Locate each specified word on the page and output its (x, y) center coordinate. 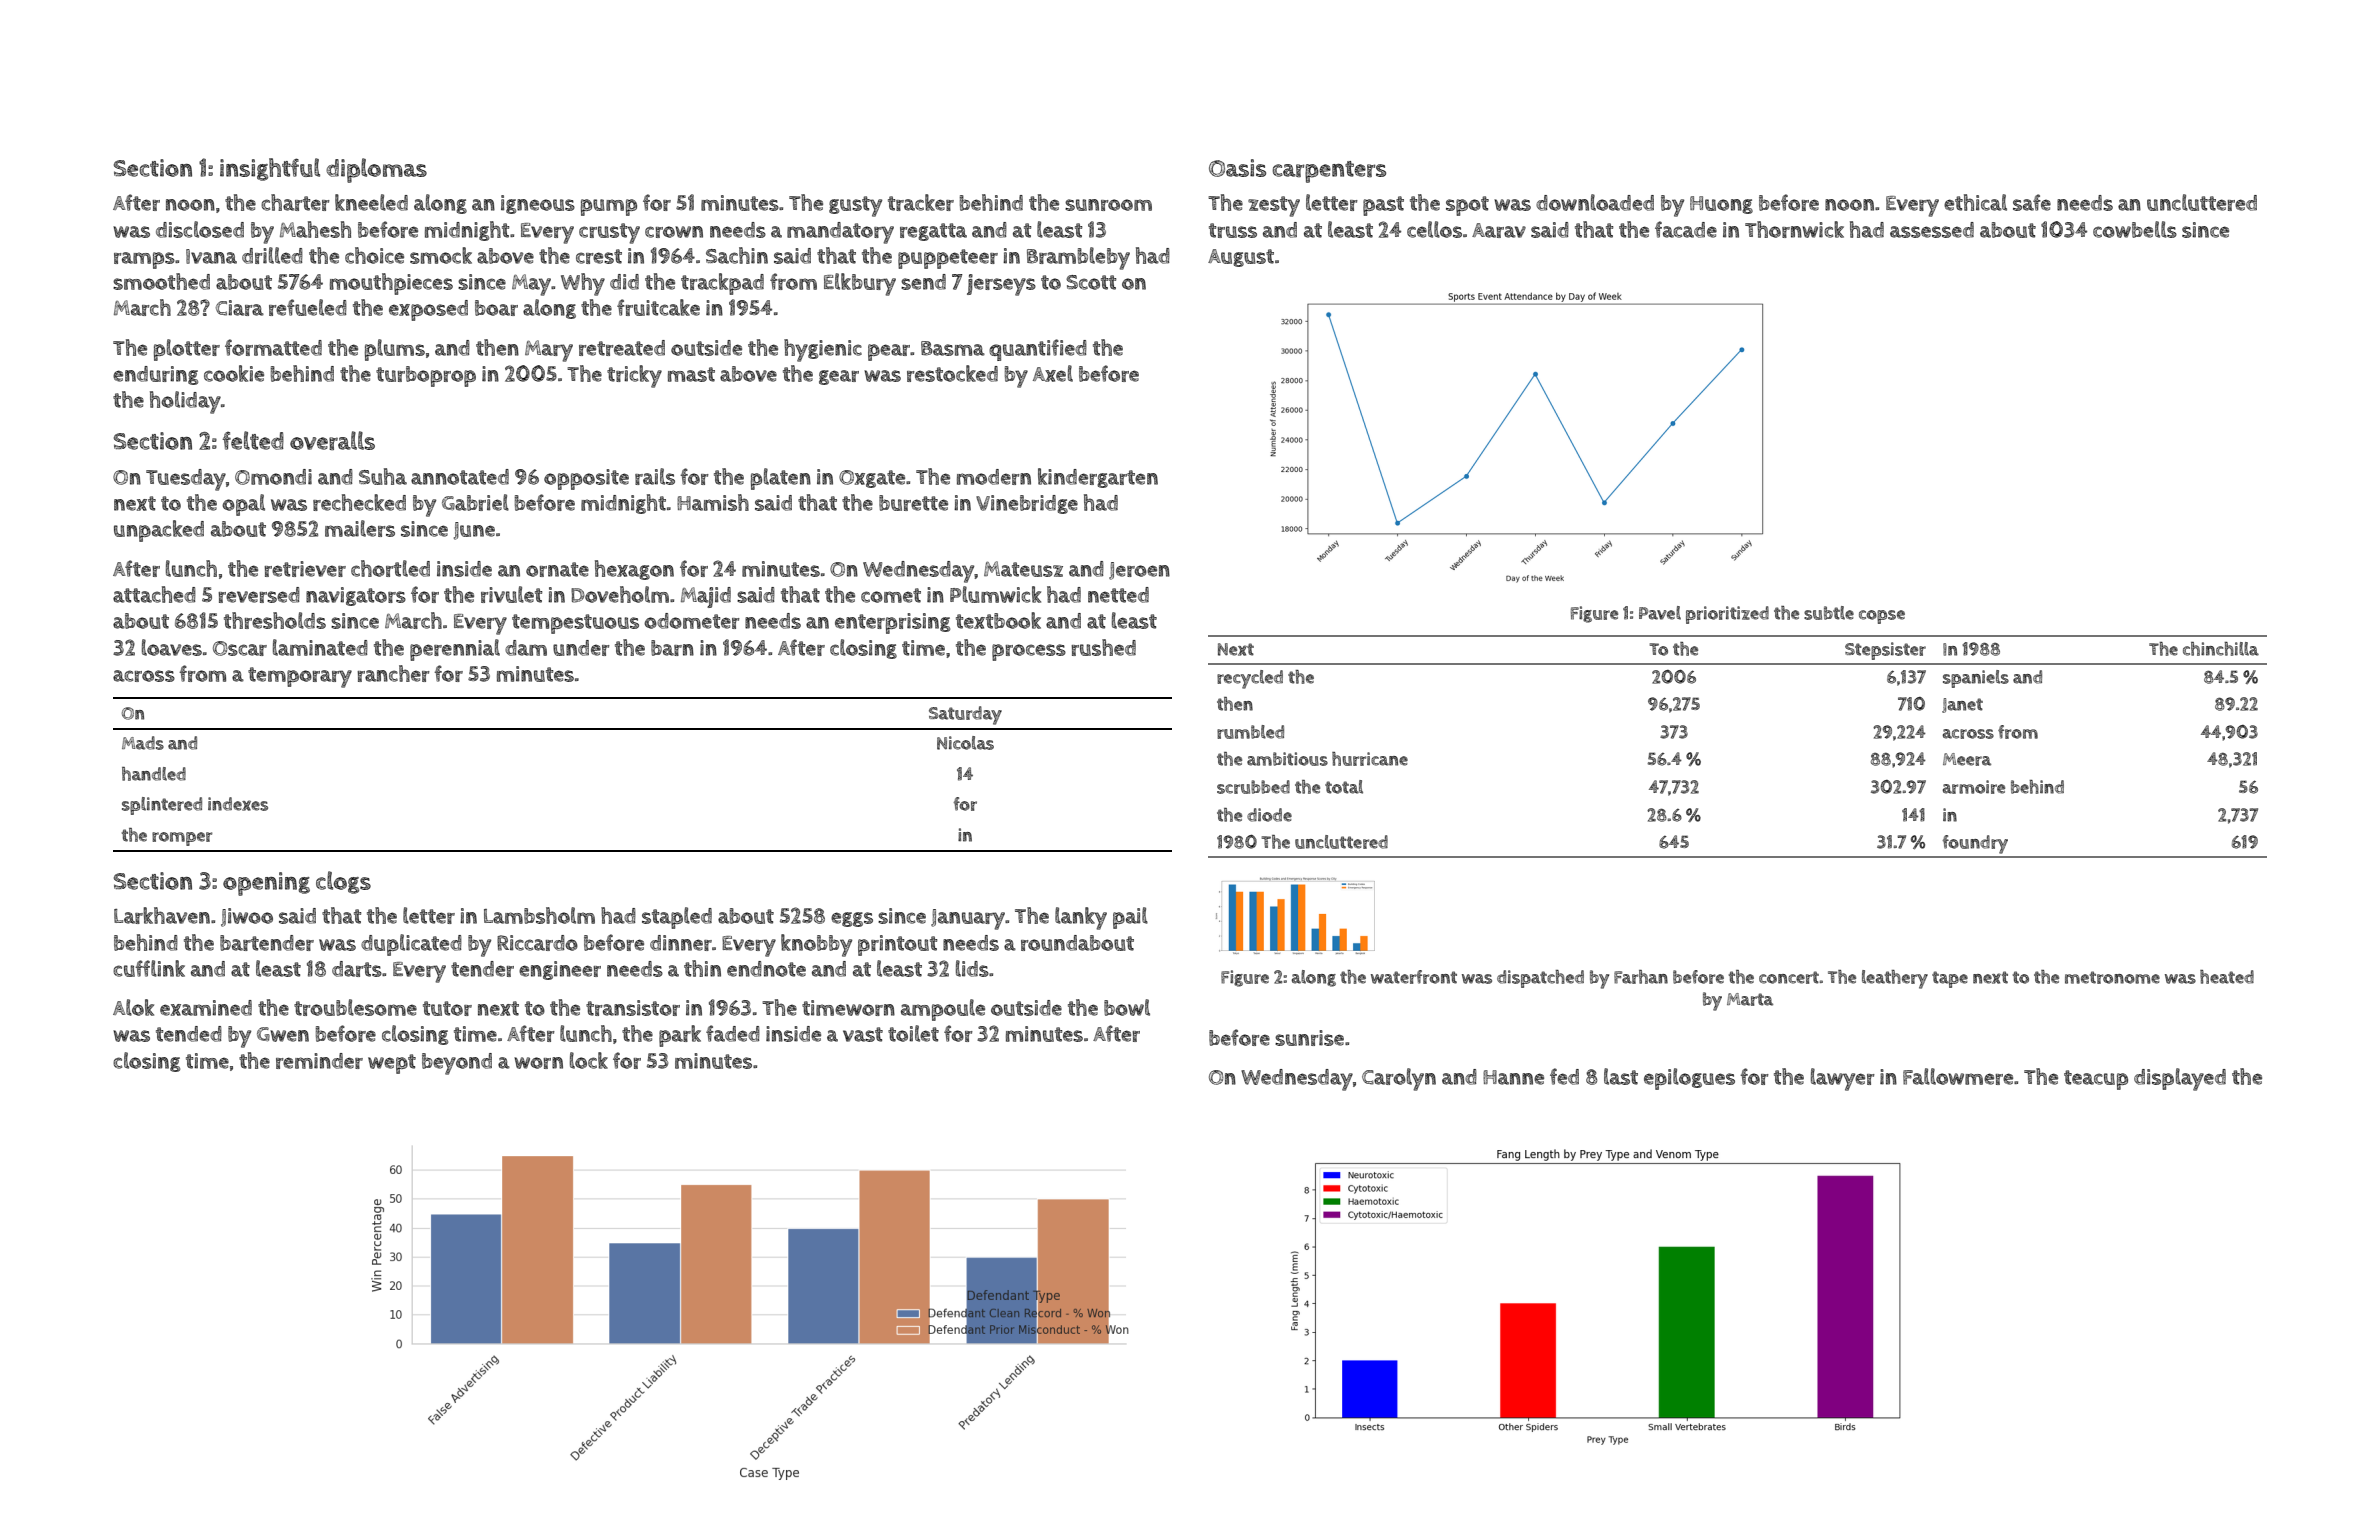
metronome (2112, 977)
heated (2227, 977)
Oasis (1237, 168)
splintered (162, 806)
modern (994, 477)
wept (392, 1064)
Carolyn (1399, 1079)
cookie (234, 373)
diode (1269, 815)
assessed (1932, 230)
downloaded (1595, 202)
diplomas (376, 170)
